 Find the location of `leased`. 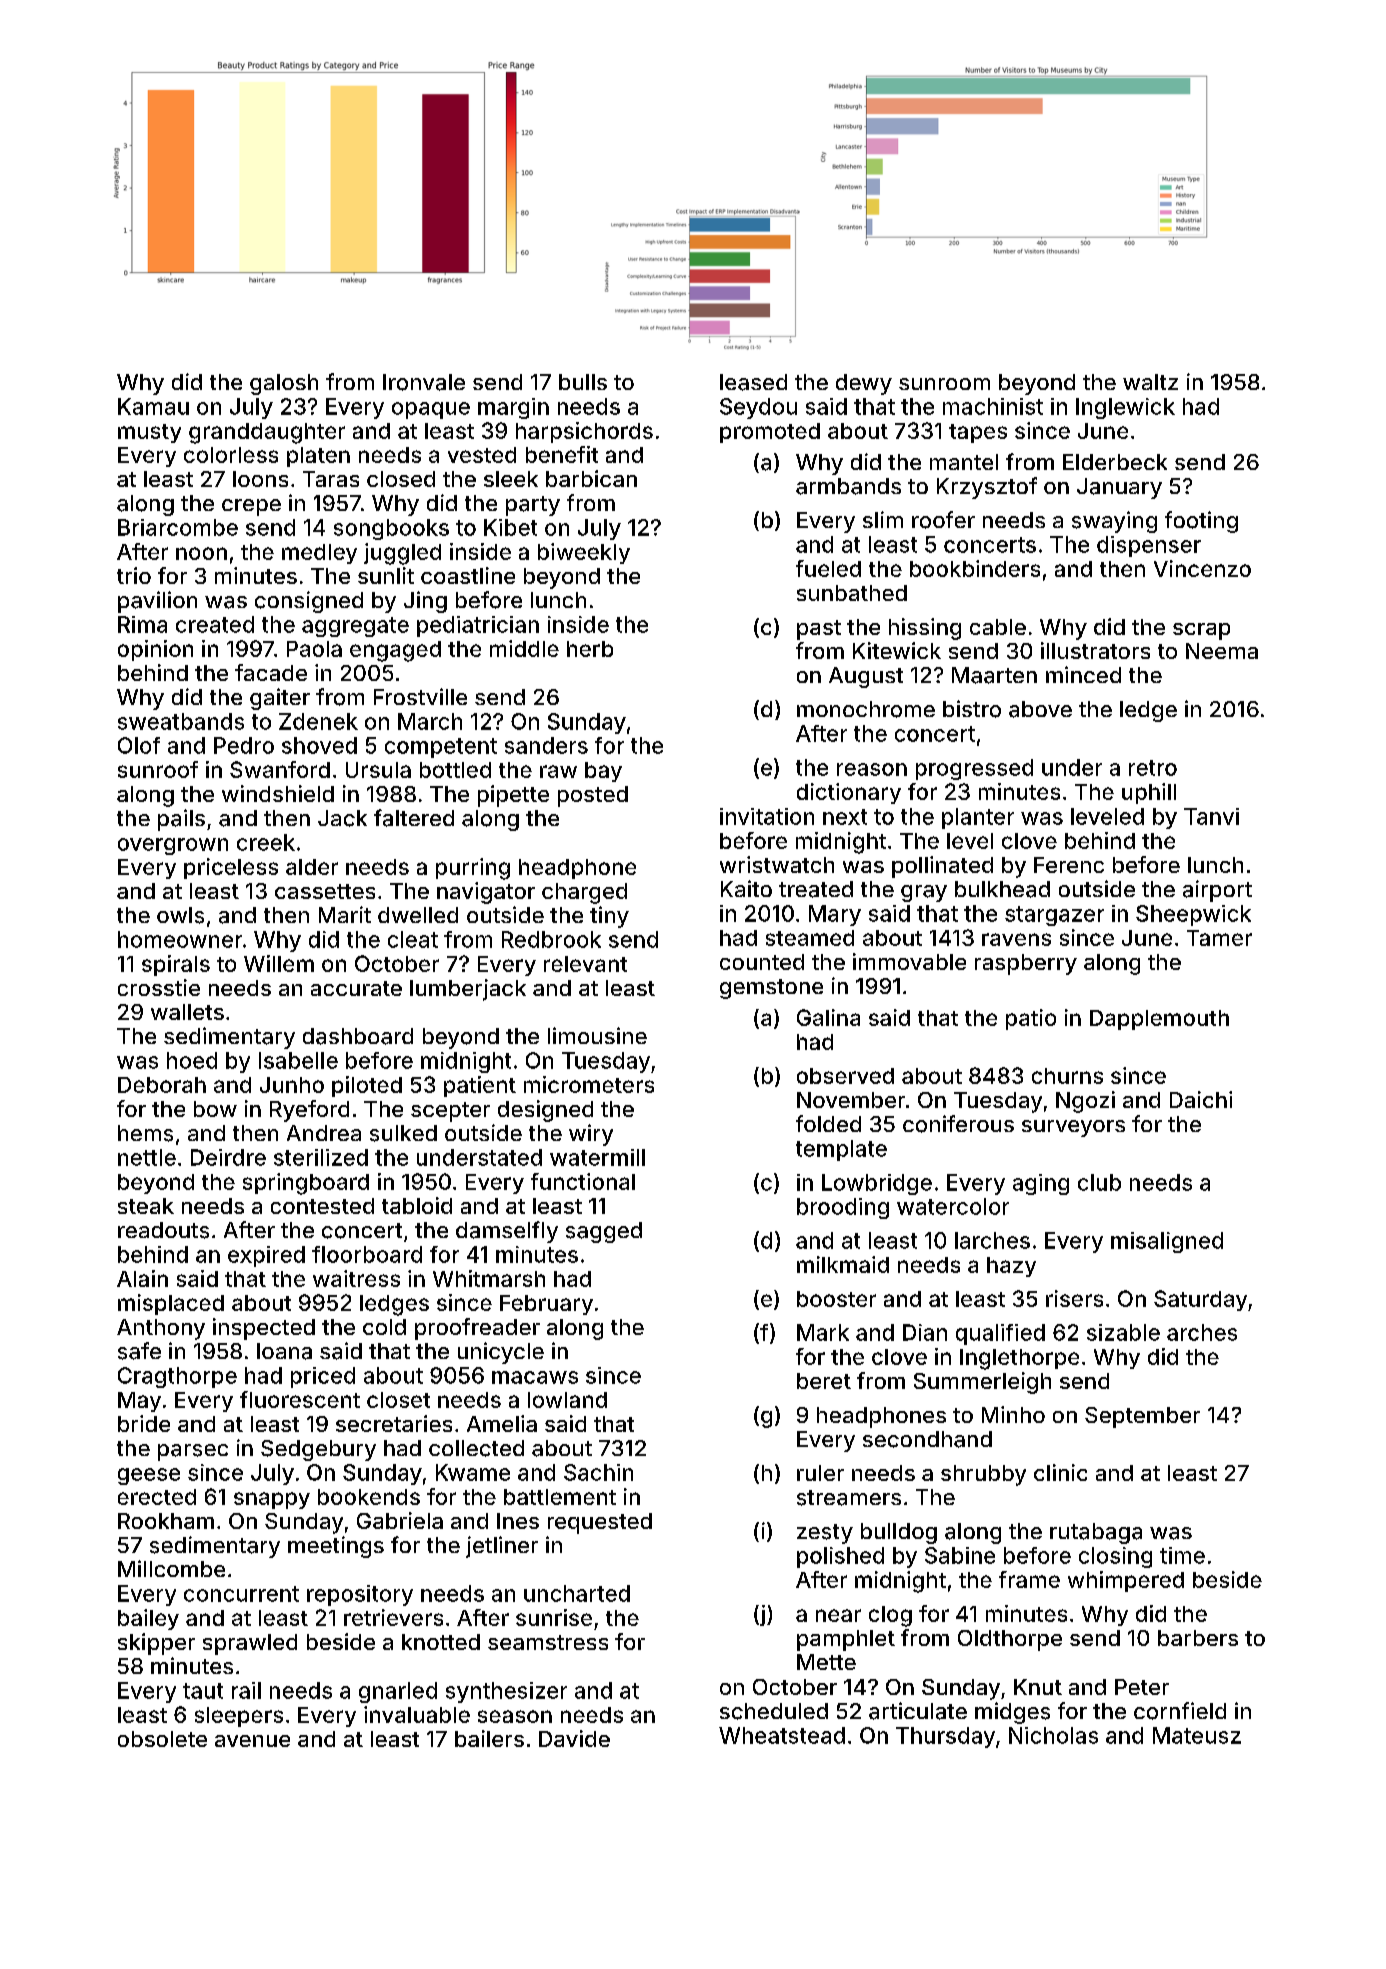

leased is located at coordinates (753, 382).
